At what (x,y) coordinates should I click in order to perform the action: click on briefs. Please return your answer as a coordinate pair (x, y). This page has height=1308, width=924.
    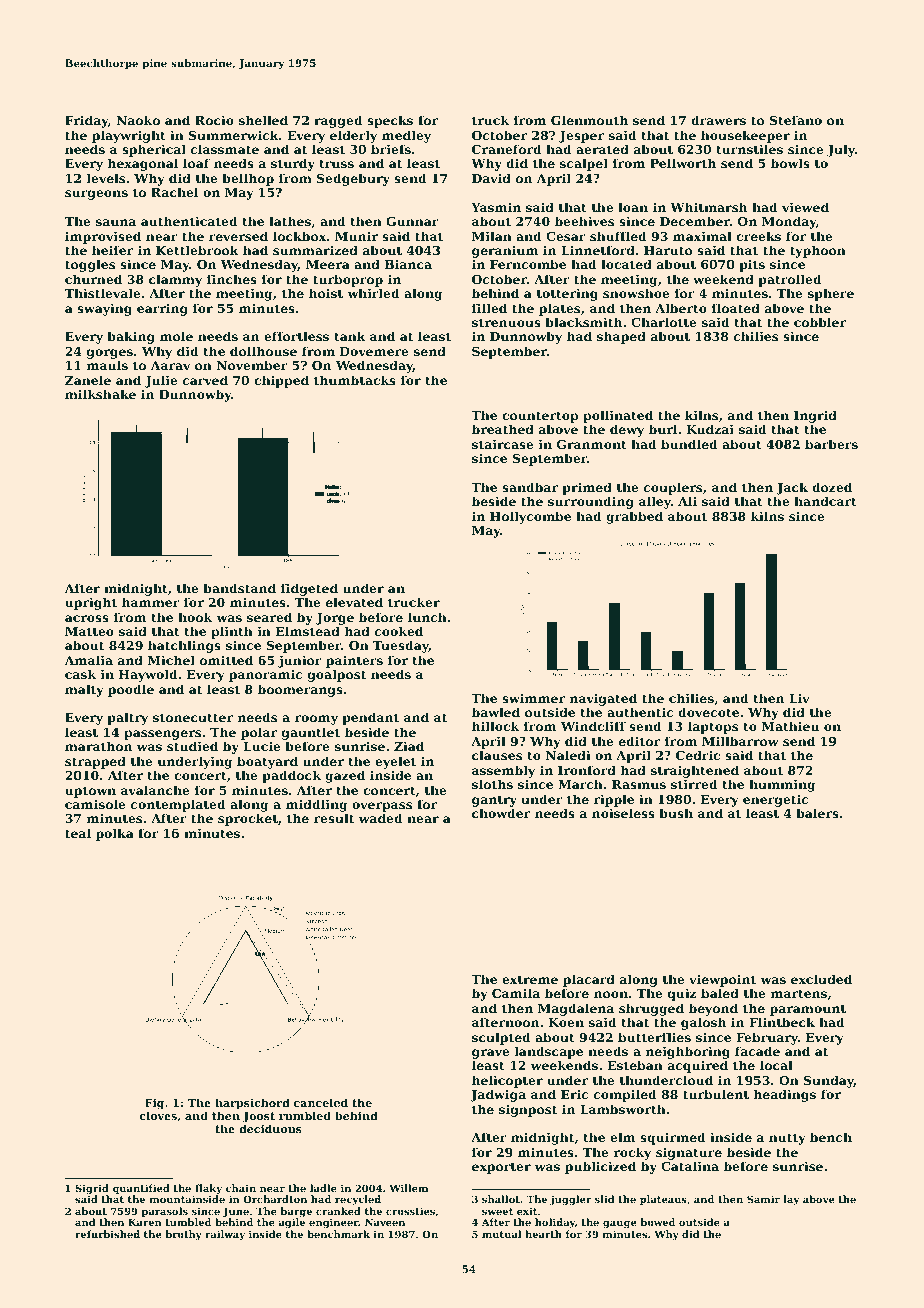
    Looking at the image, I should click on (391, 149).
